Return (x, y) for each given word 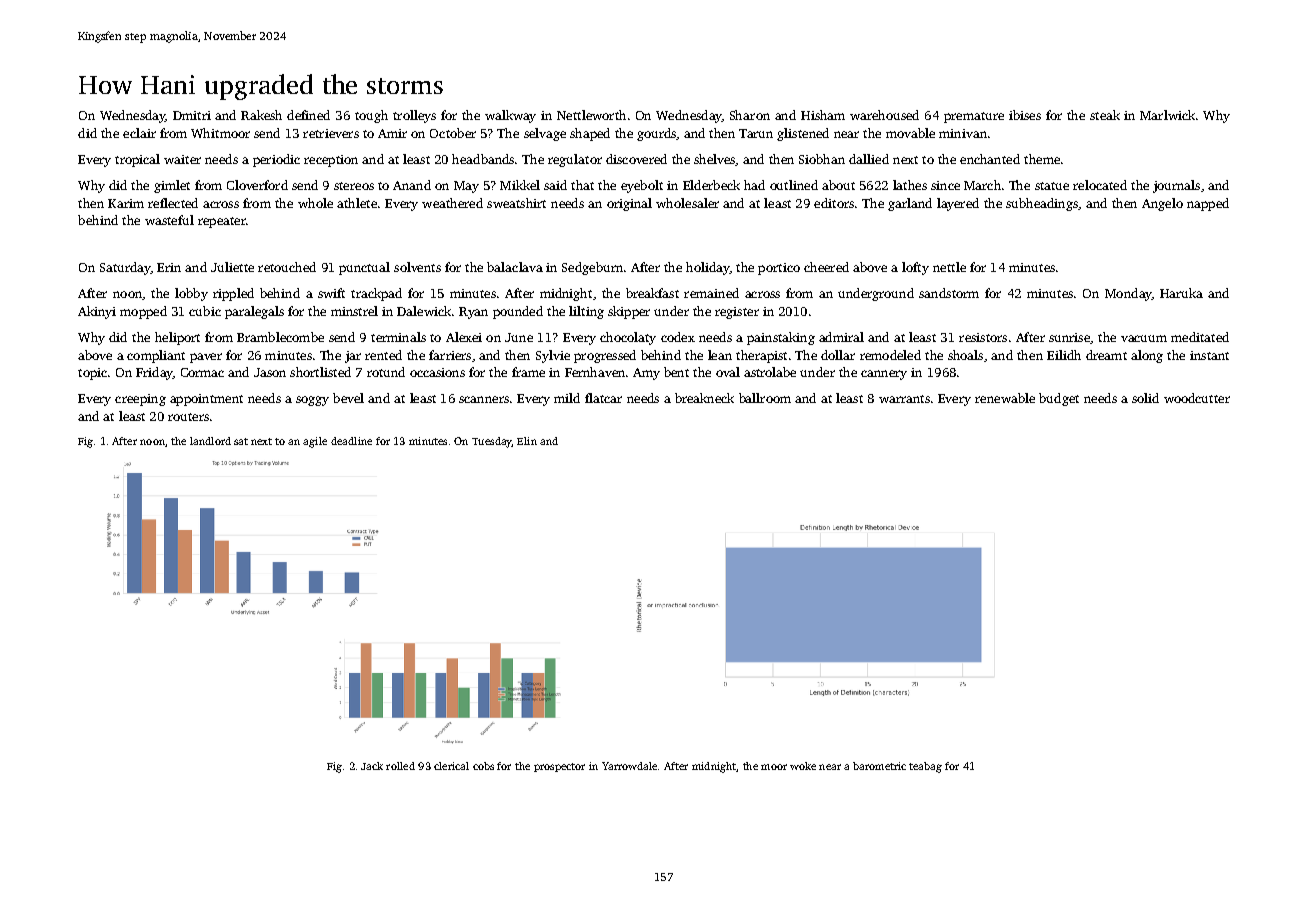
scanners (484, 399)
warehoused (884, 115)
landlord (210, 441)
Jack (372, 766)
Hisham (823, 115)
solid (1145, 398)
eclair (139, 133)
